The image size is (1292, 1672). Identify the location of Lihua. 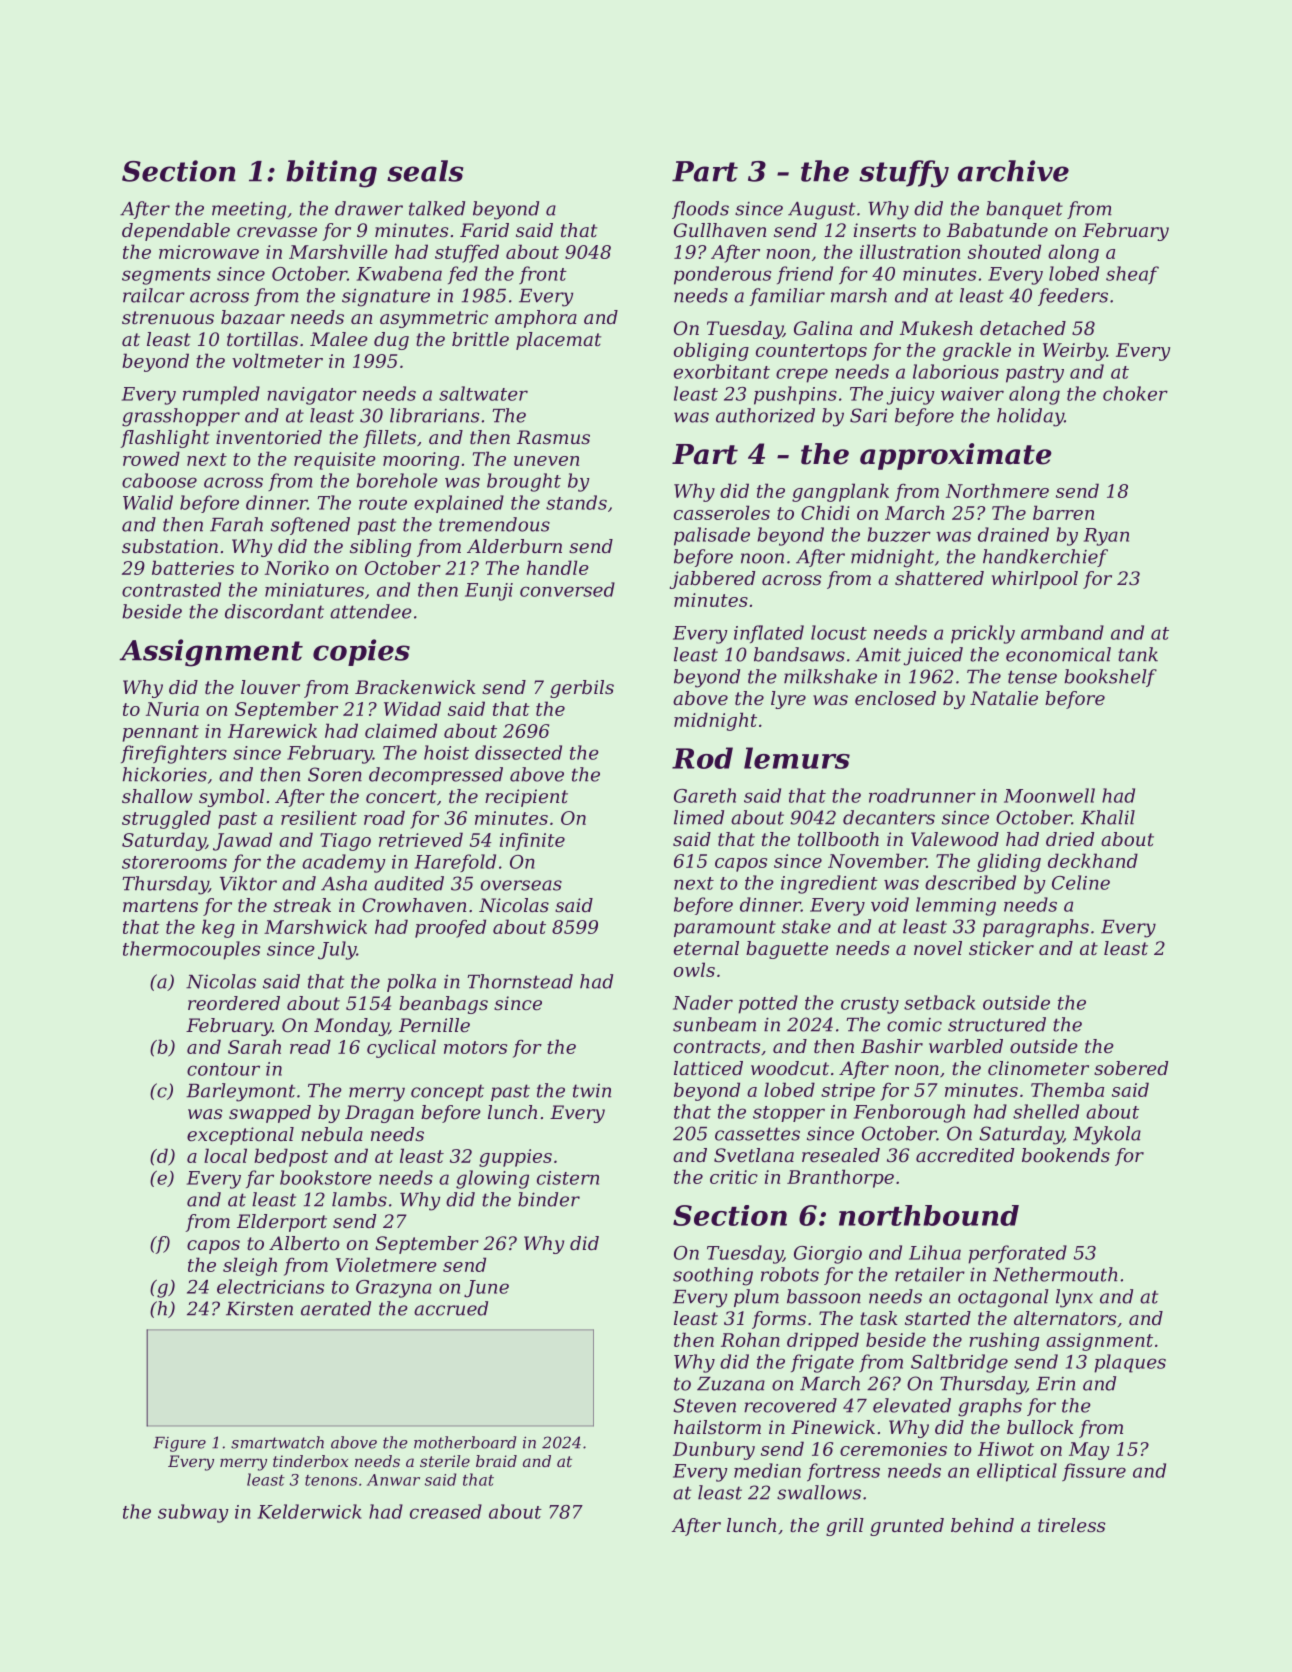
(935, 1252).
